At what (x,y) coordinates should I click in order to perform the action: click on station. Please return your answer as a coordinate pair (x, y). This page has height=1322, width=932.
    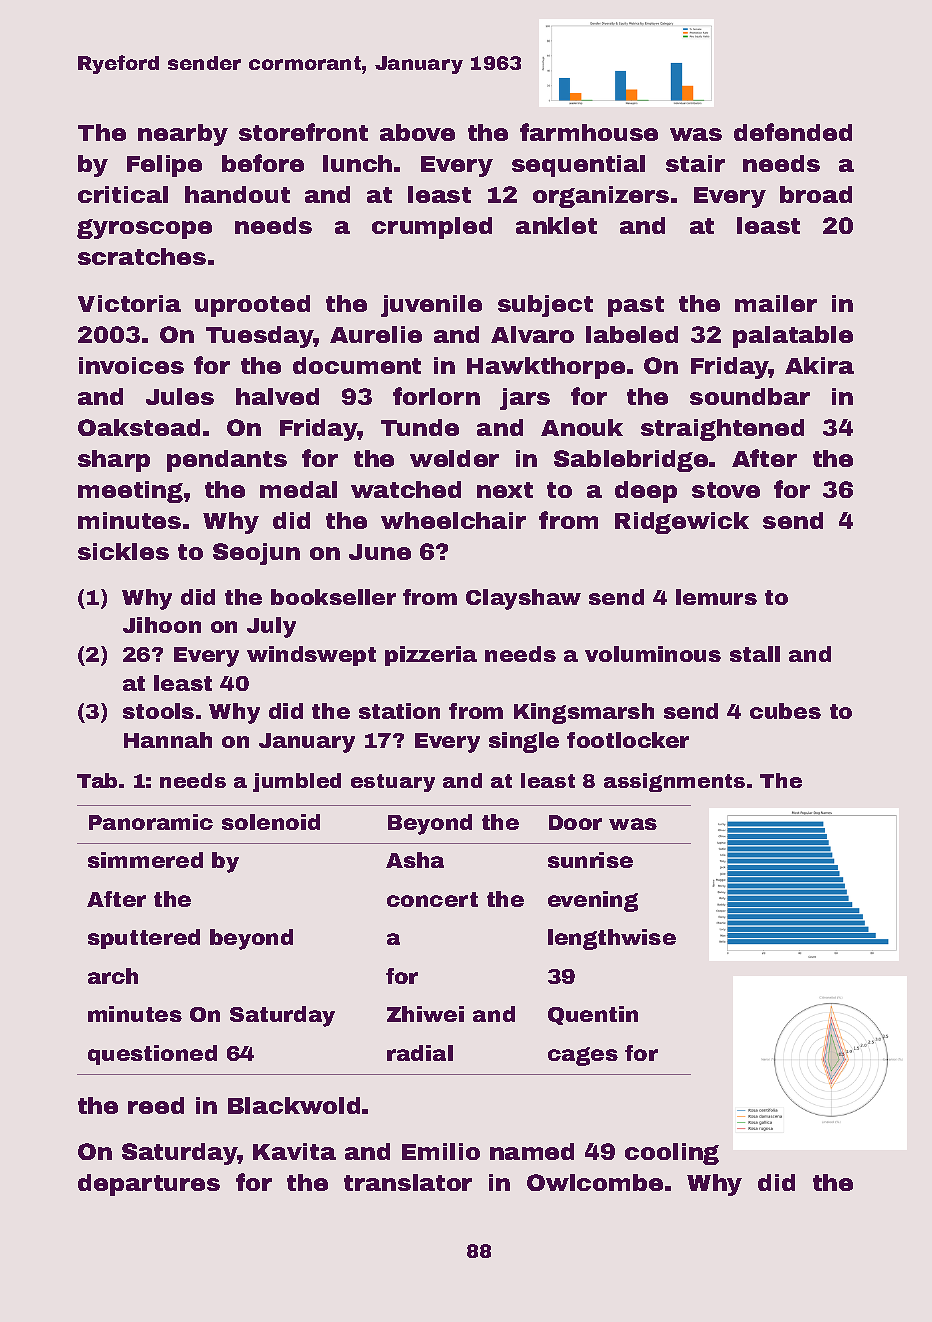
    Looking at the image, I should click on (399, 711).
